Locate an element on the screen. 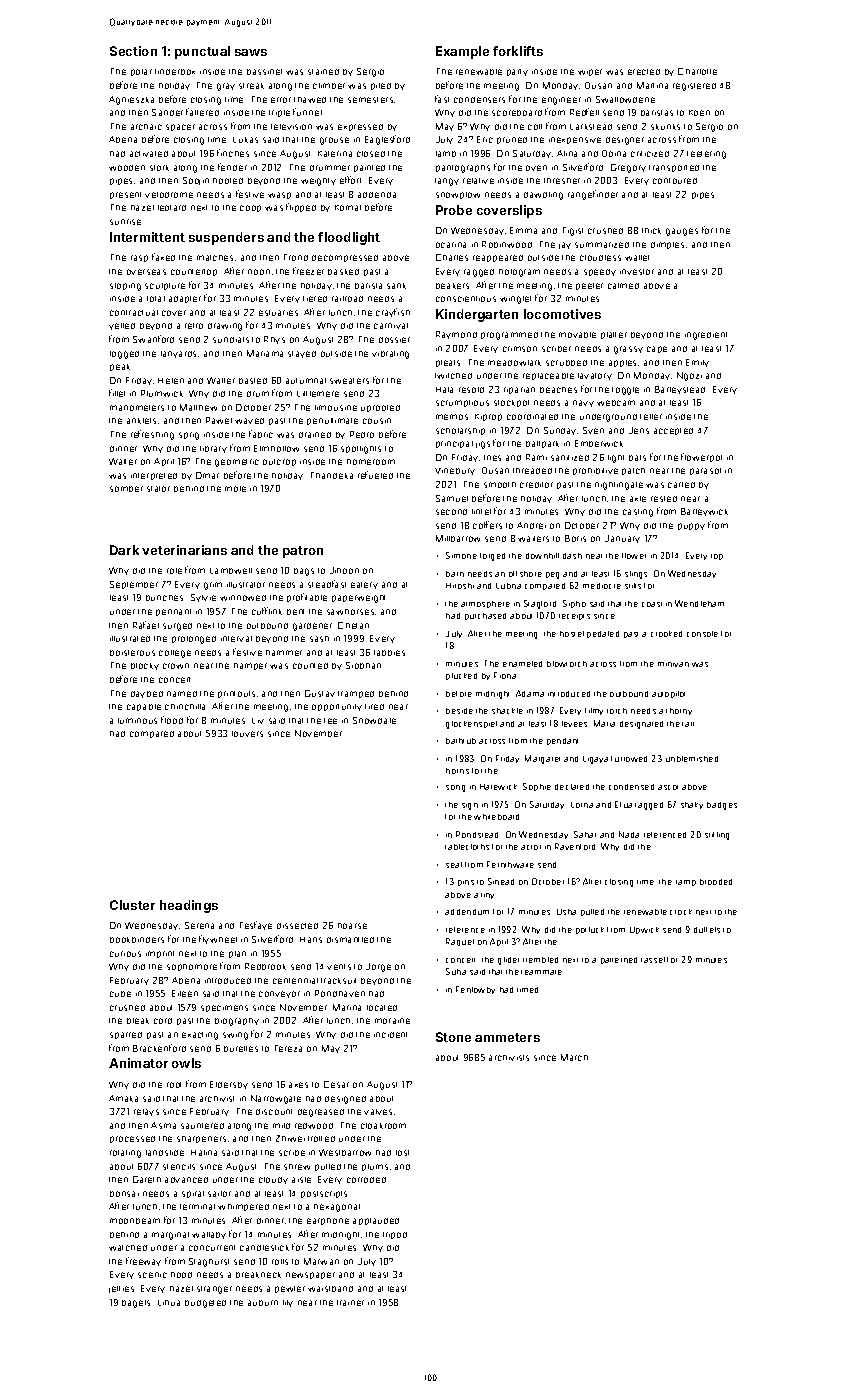  parasol is located at coordinates (705, 471).
